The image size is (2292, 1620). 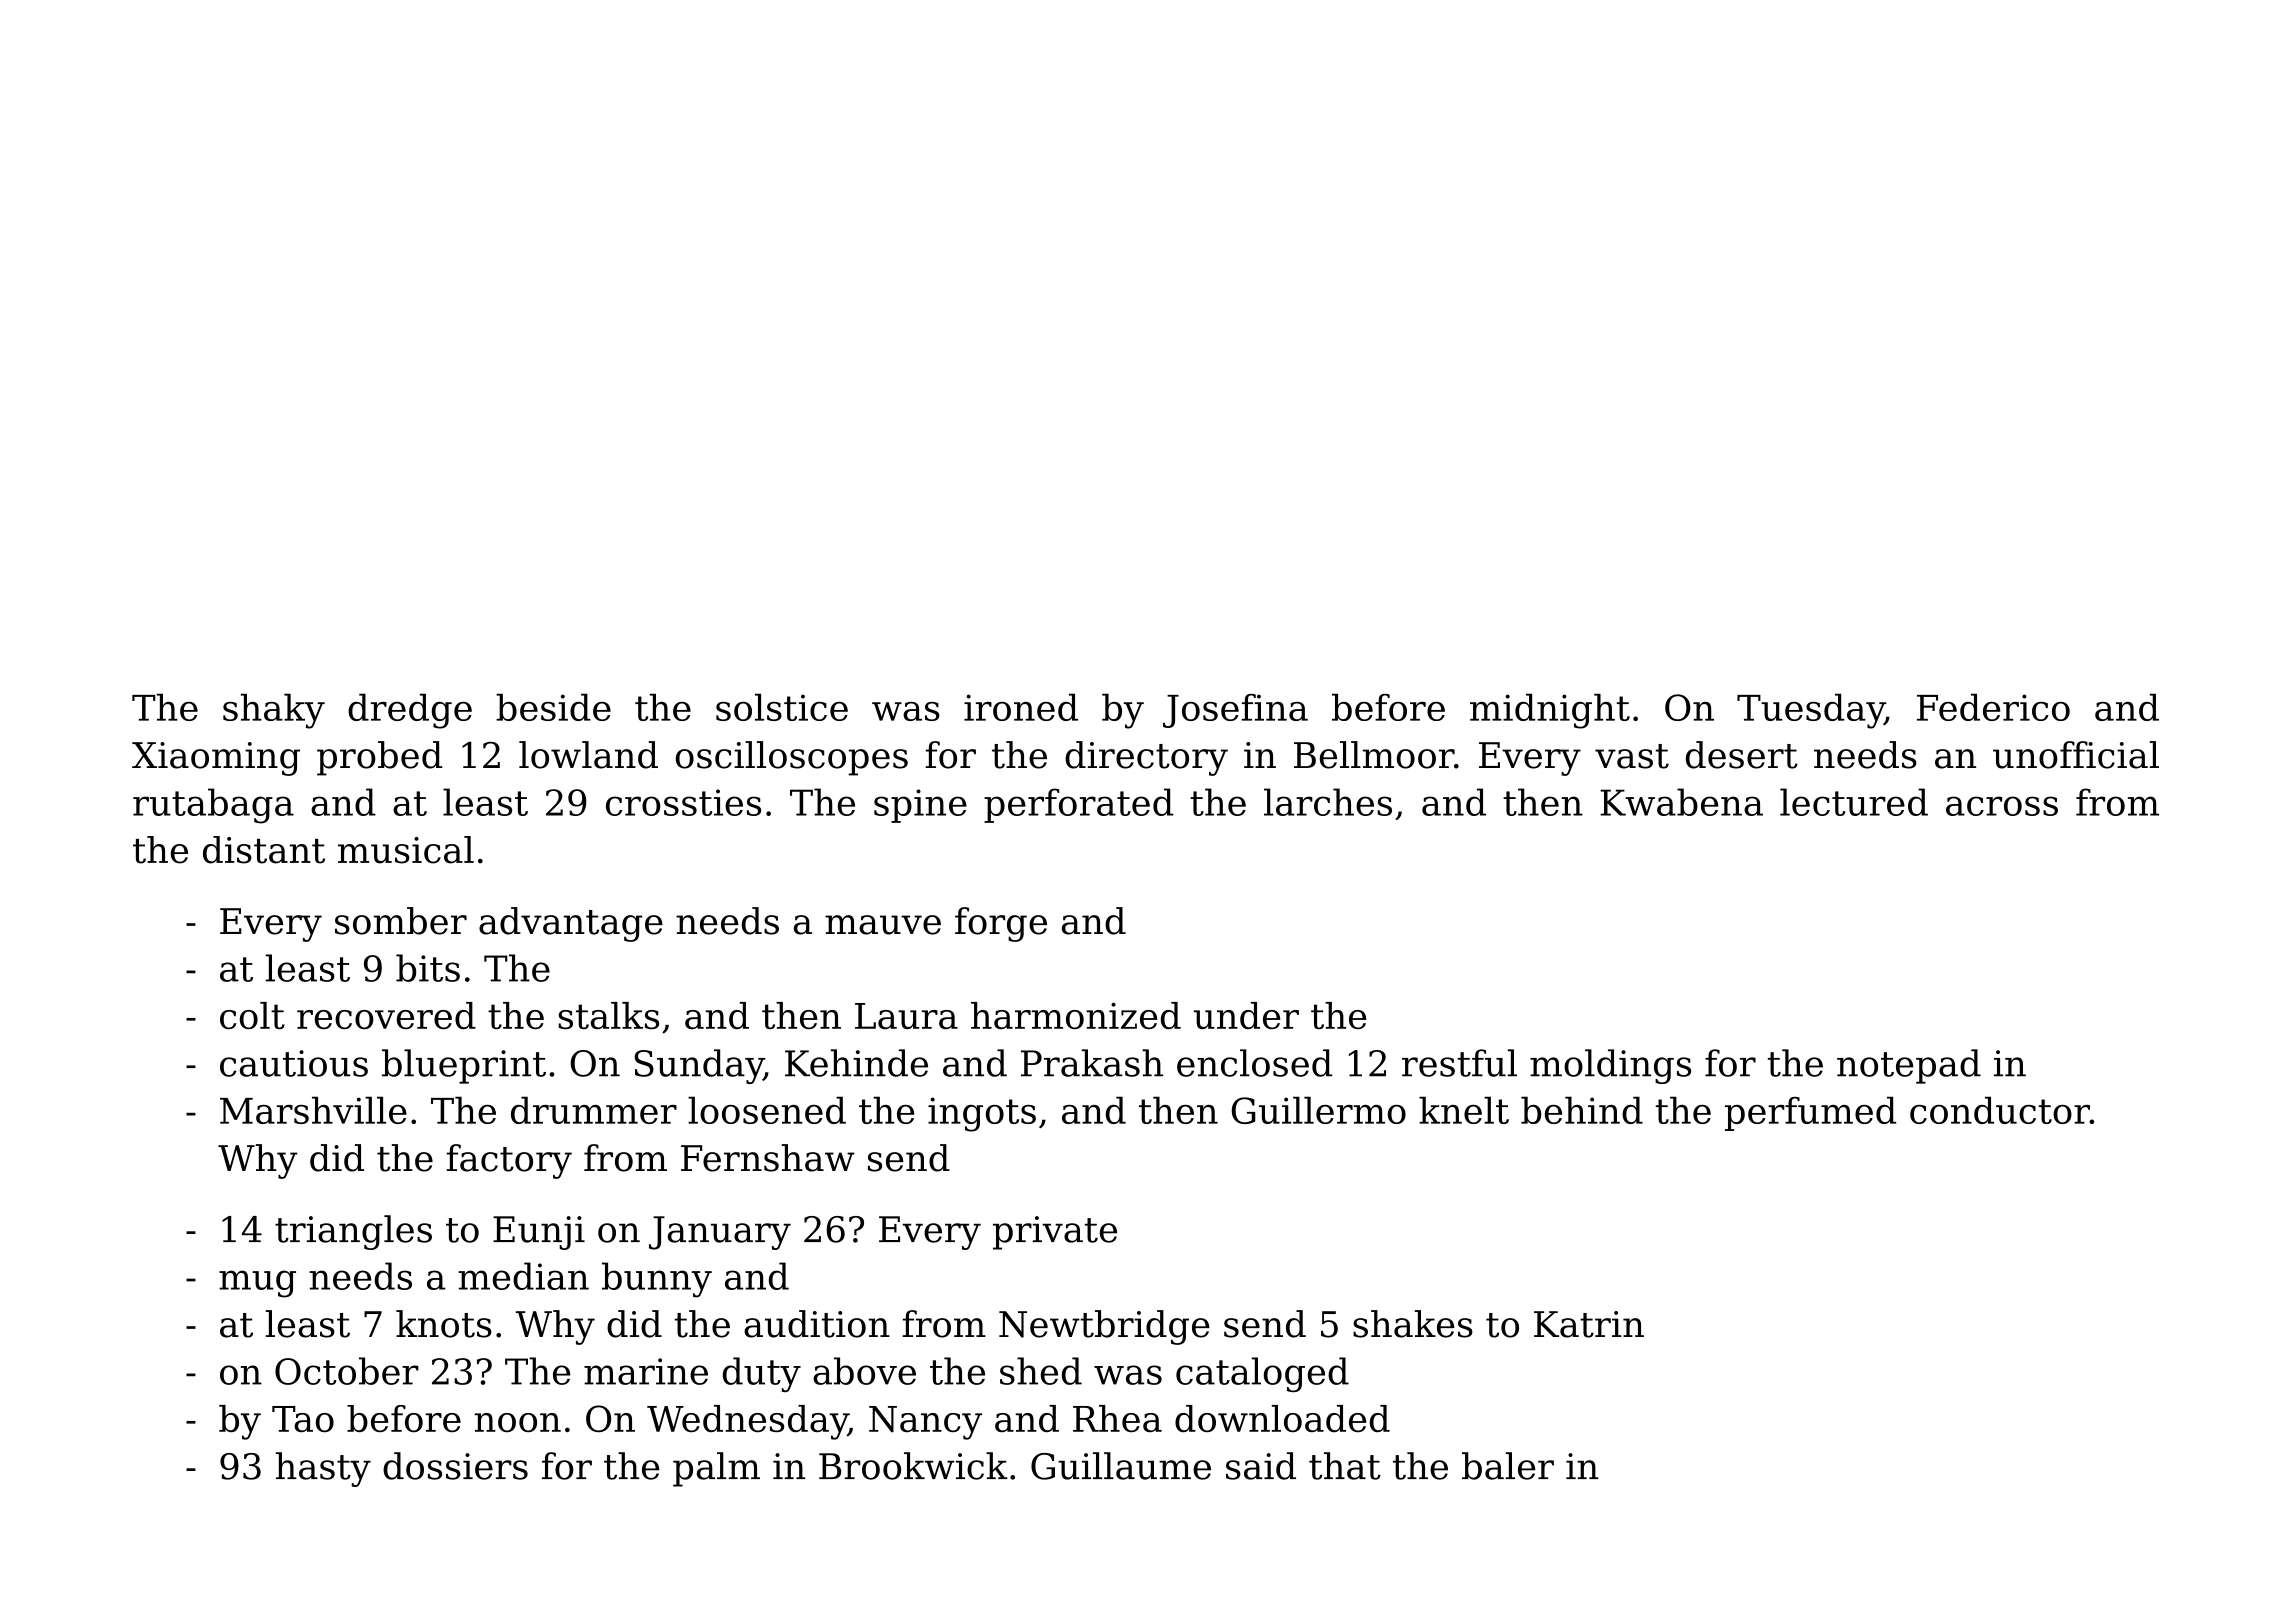 What do you see at coordinates (553, 707) in the screenshot?
I see `beside` at bounding box center [553, 707].
